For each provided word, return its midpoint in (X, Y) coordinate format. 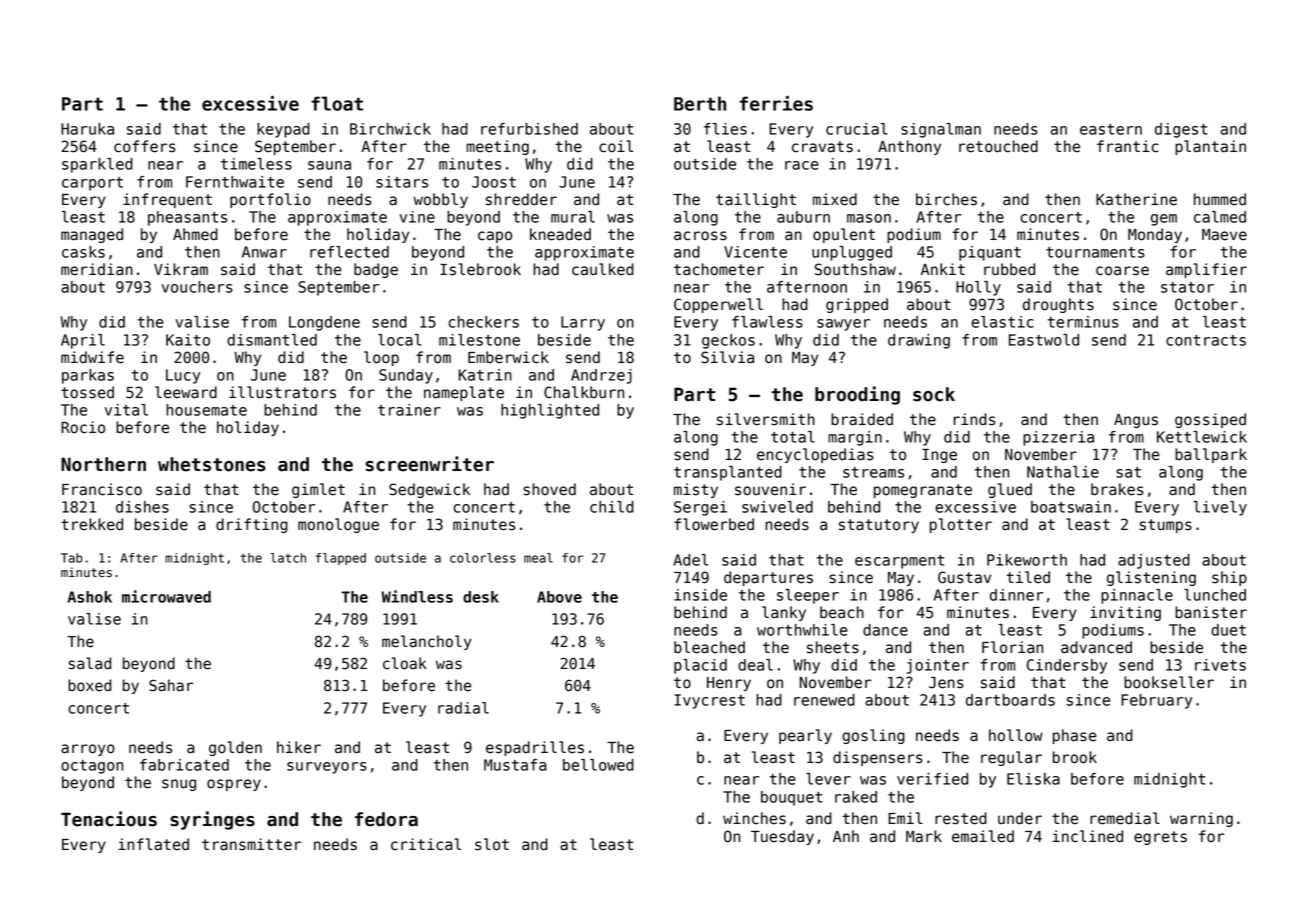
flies (725, 129)
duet (1228, 630)
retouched (998, 146)
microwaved (166, 596)
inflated (153, 844)
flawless (767, 322)
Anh (846, 836)
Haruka (87, 129)
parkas (88, 376)
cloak (405, 663)
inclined (1088, 836)
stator (1187, 287)
